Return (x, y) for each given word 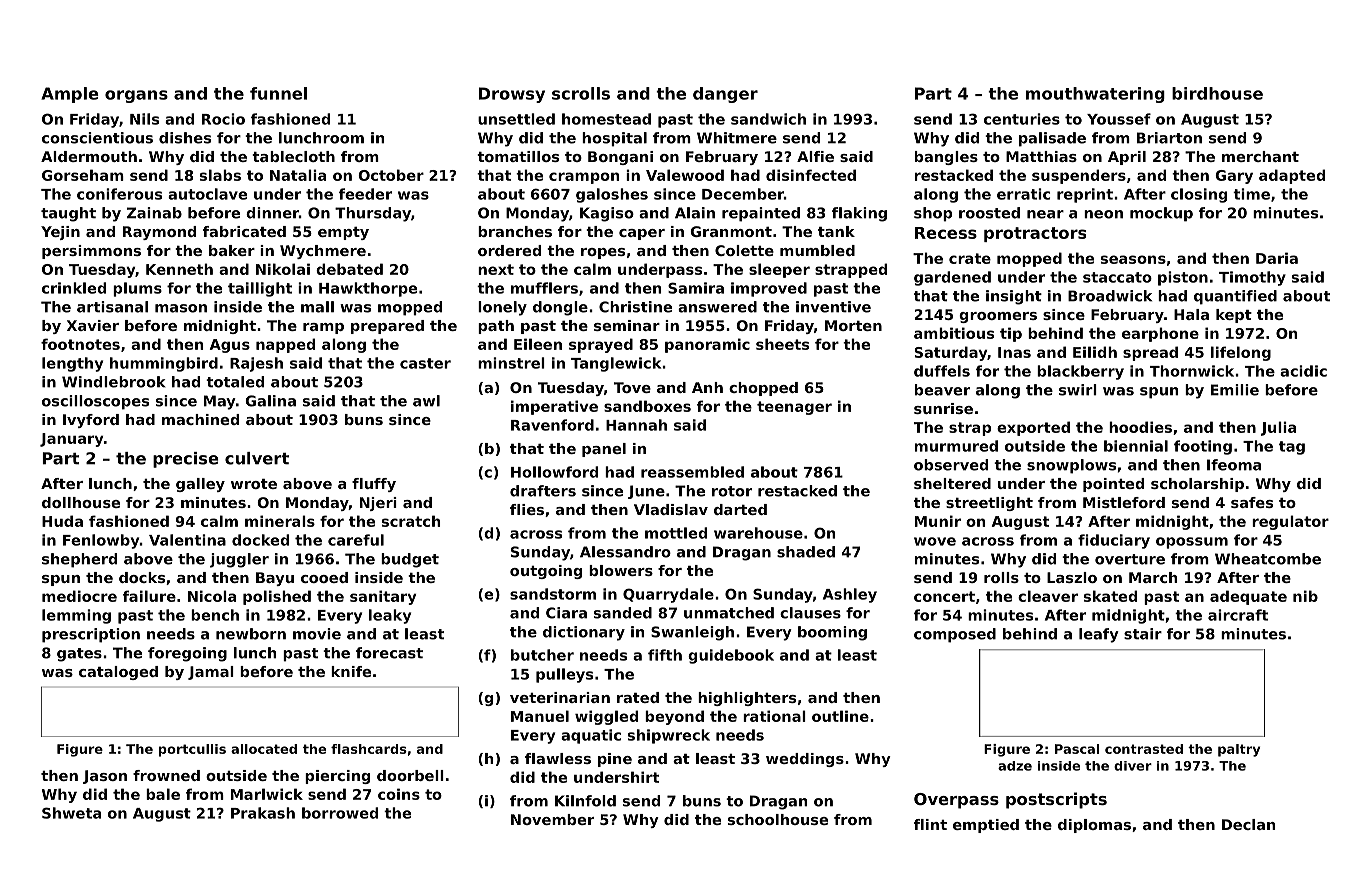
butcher (542, 655)
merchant (1260, 156)
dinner (272, 213)
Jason (105, 777)
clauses (810, 613)
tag (1292, 448)
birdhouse (1217, 93)
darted (740, 509)
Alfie (815, 156)
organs (136, 96)
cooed (324, 577)
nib (1305, 596)
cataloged (118, 673)
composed (955, 635)
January (71, 440)
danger (725, 95)
